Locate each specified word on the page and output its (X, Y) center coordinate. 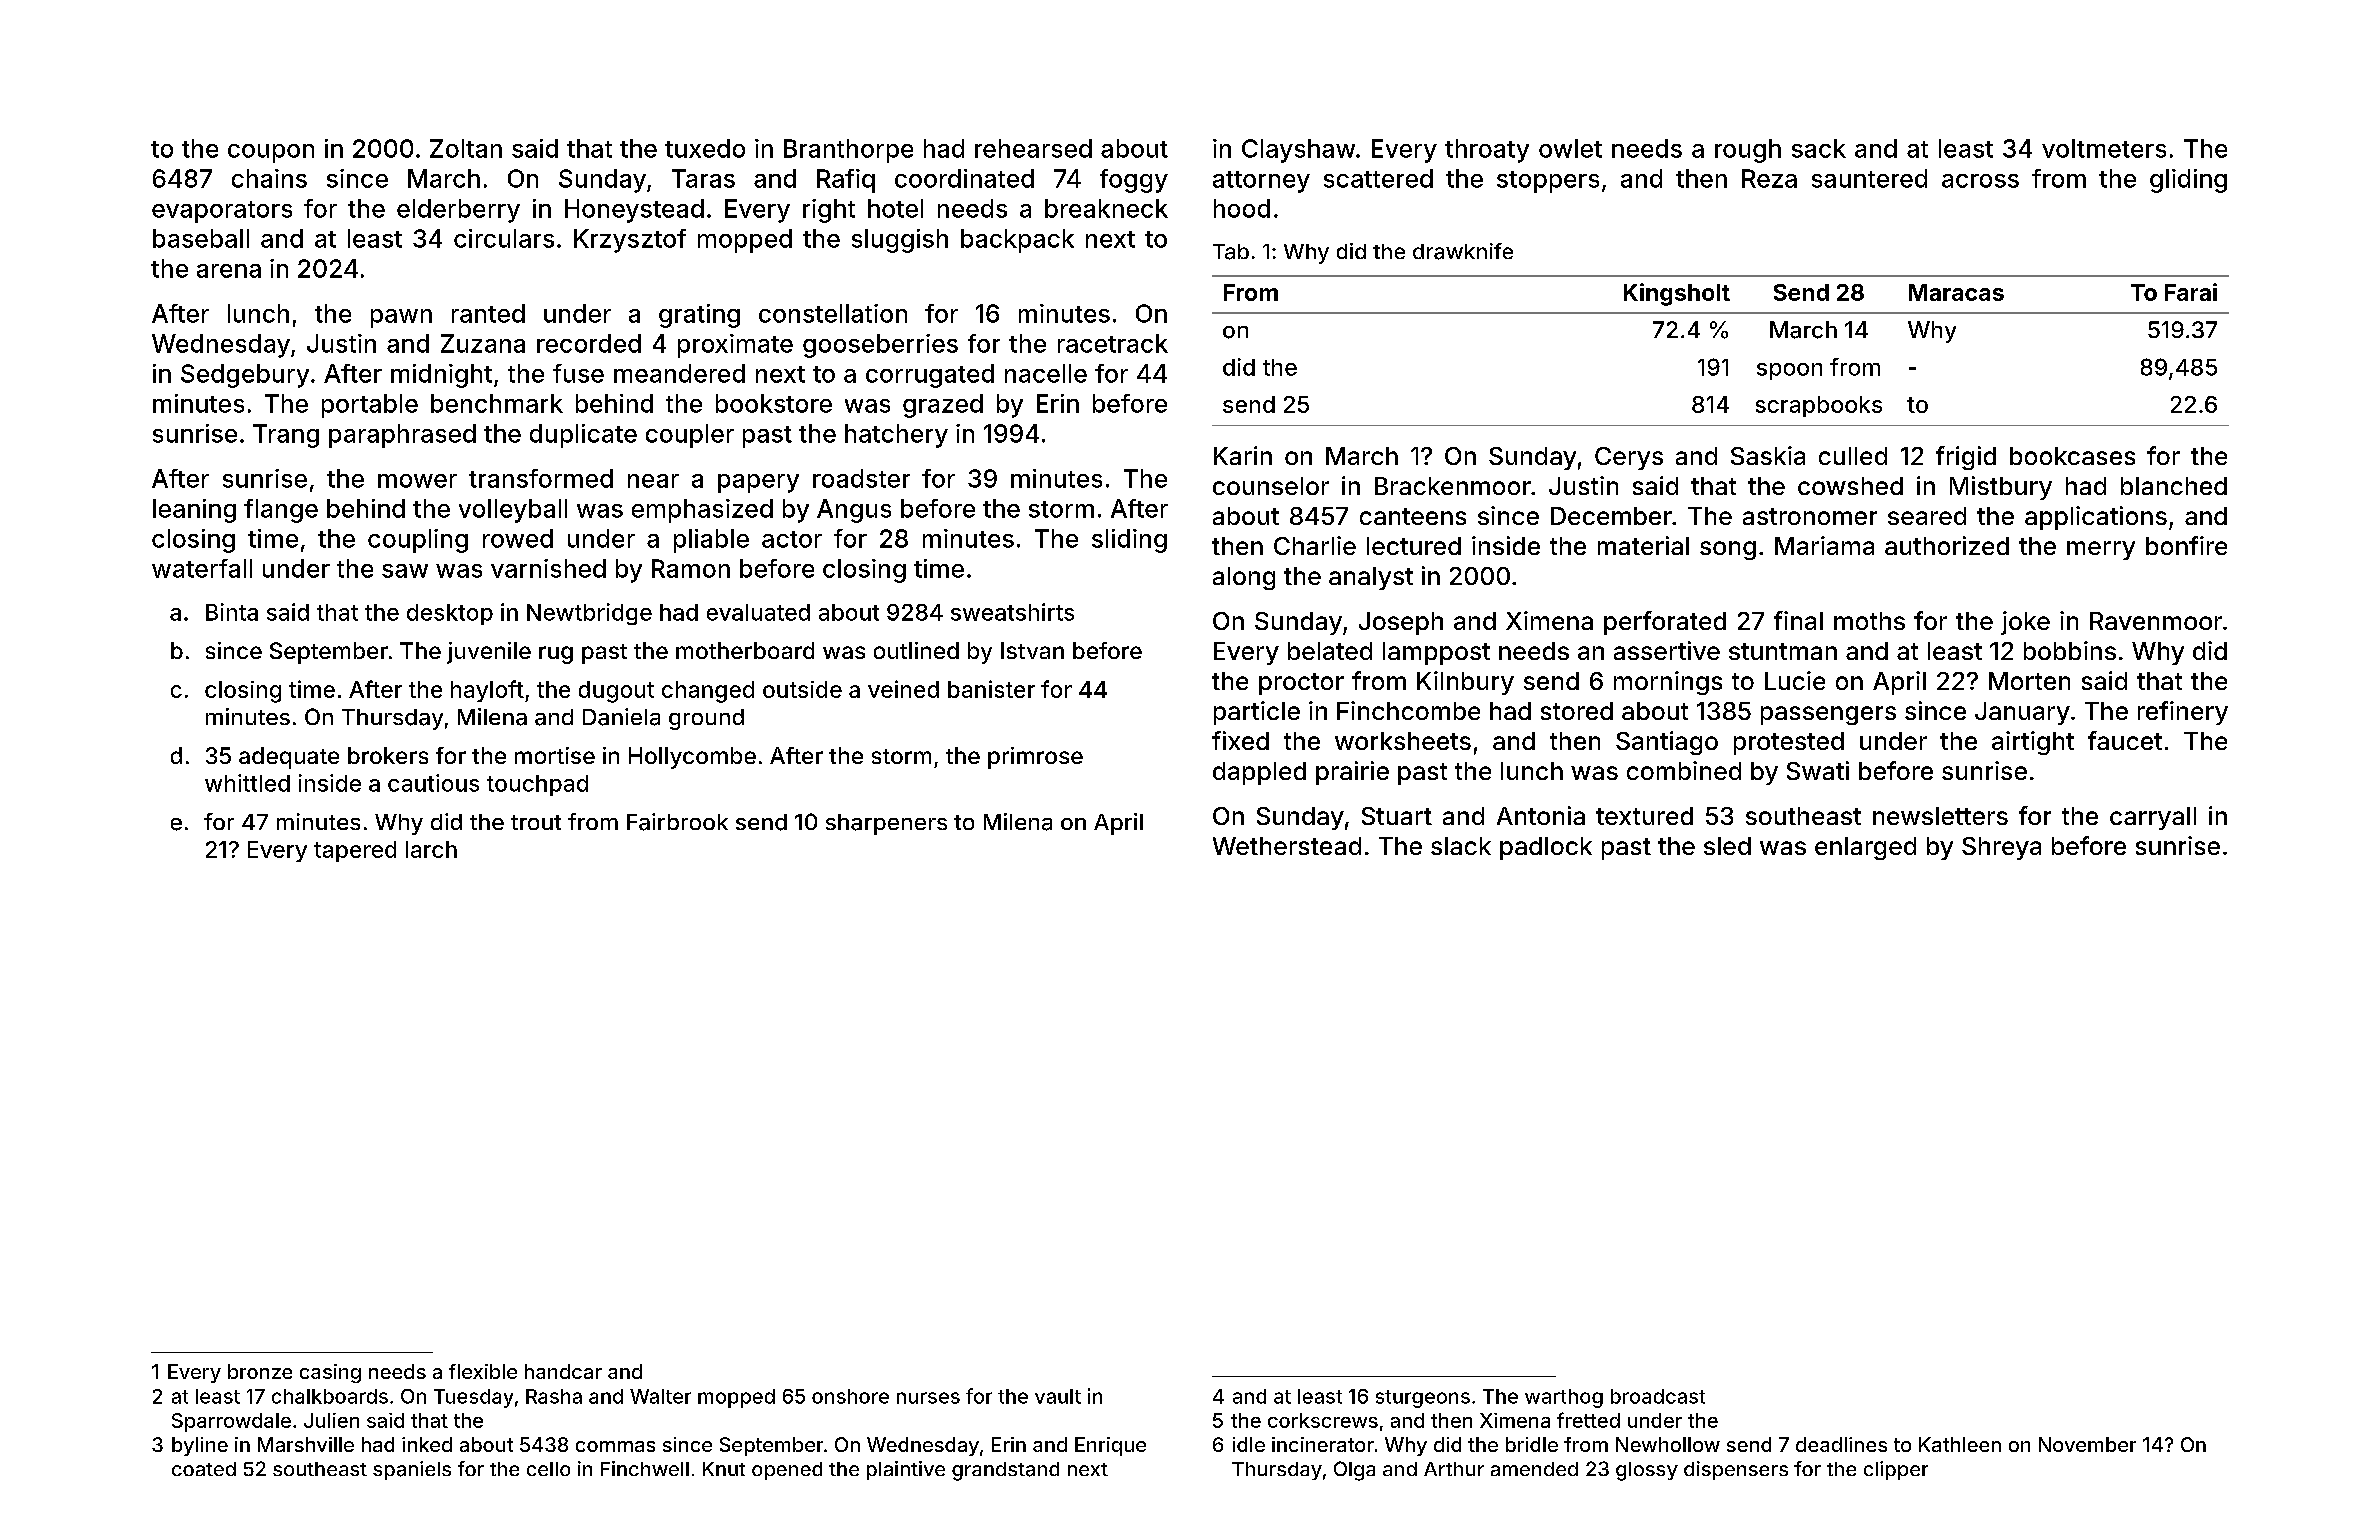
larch (431, 849)
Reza (1769, 178)
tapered (355, 851)
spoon (1789, 371)
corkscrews (1323, 1420)
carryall (2153, 818)
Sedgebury (245, 376)
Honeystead (634, 211)
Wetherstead (1287, 846)
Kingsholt (1677, 294)
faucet (2125, 740)
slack (1461, 846)
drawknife (1463, 251)
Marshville (306, 1444)
